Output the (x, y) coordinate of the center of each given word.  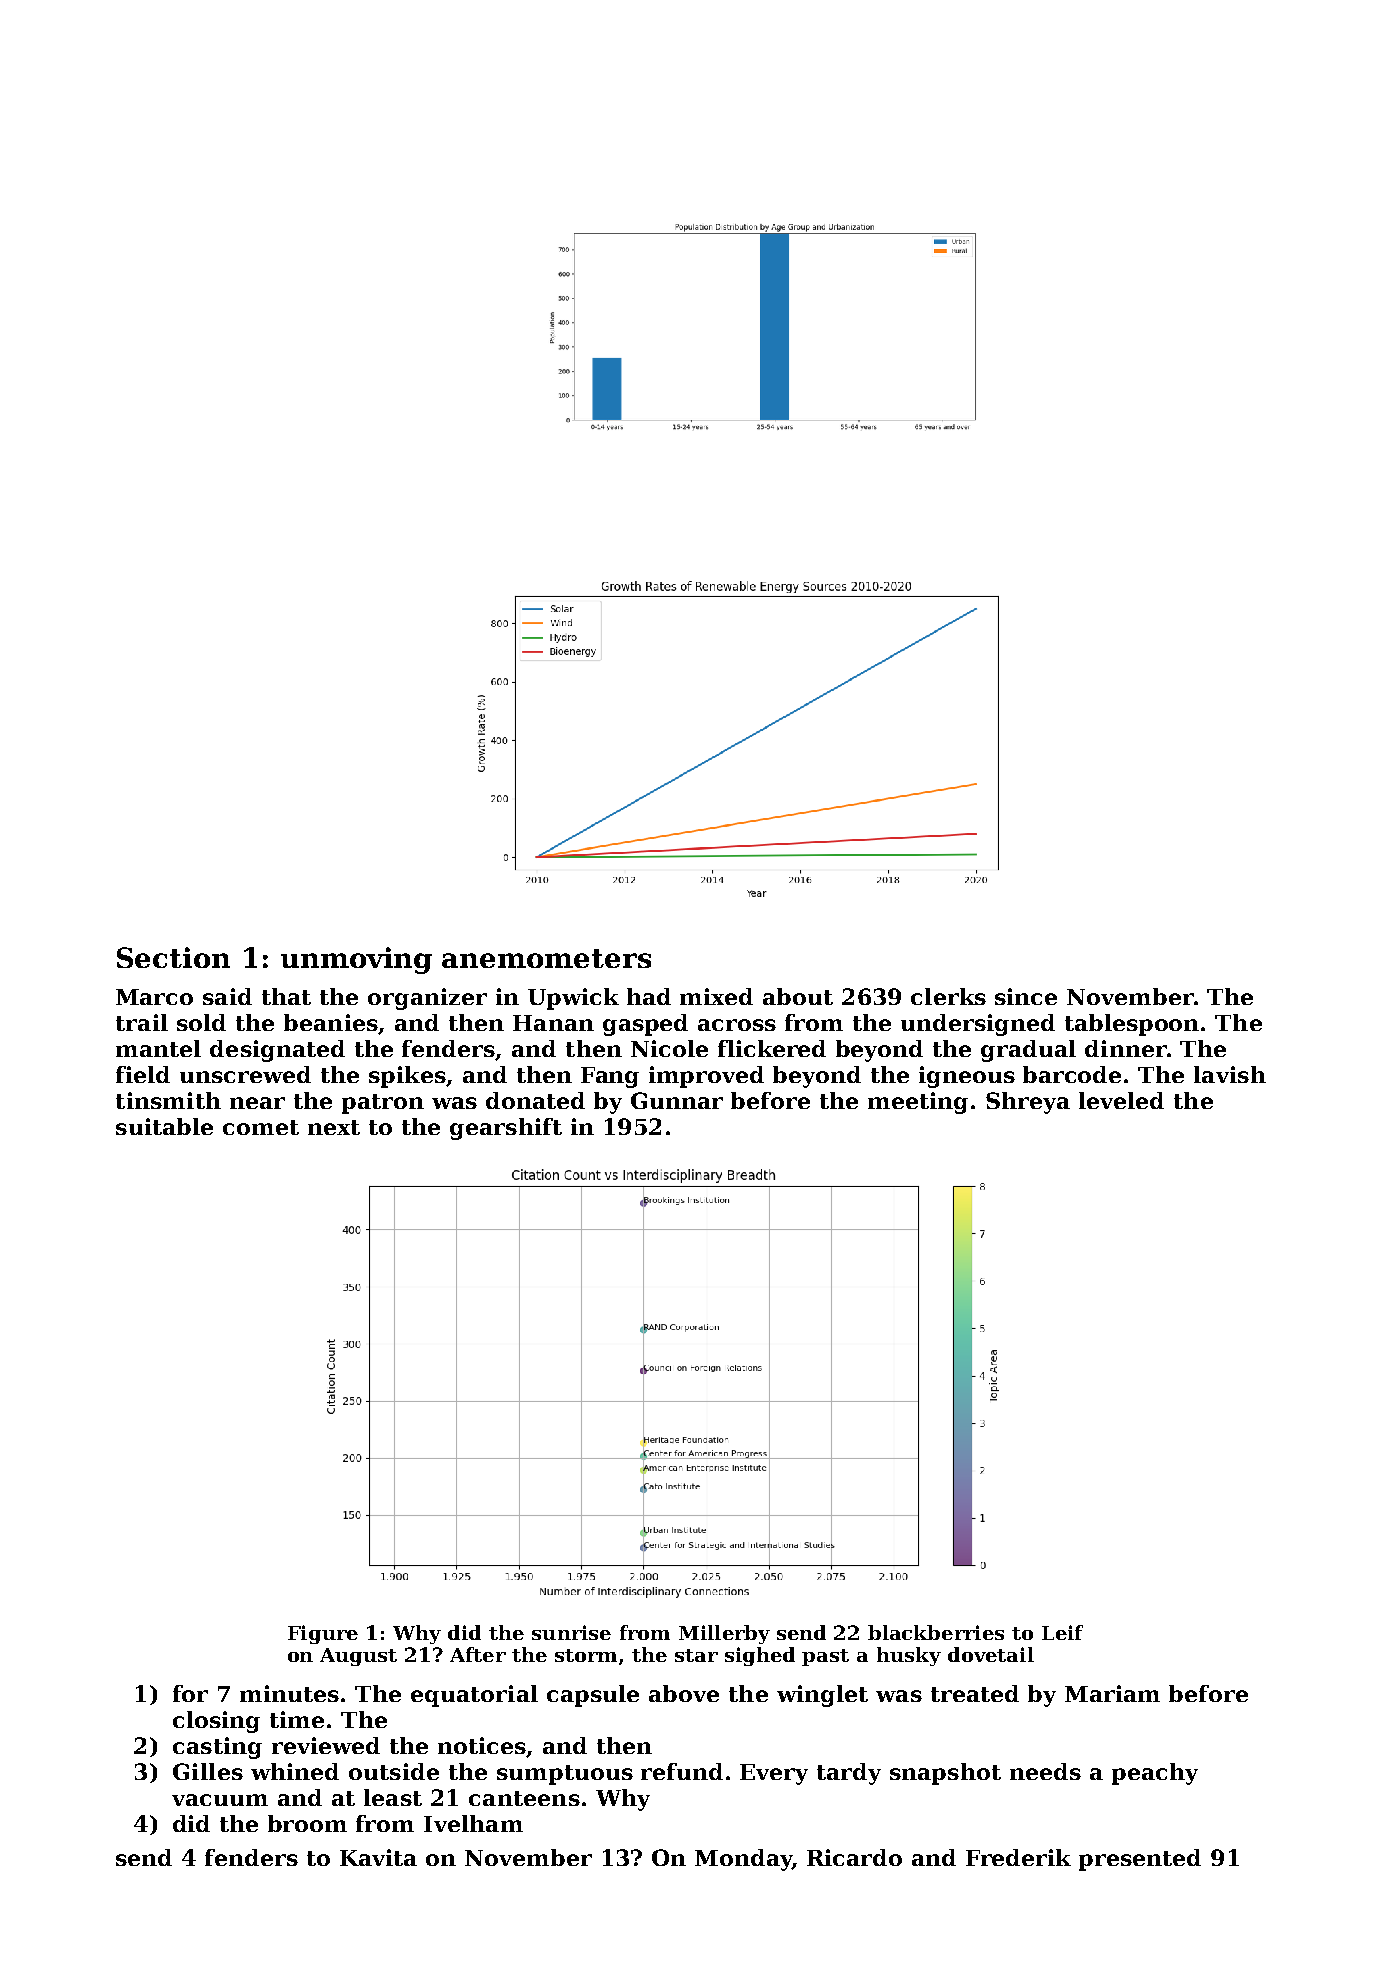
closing (216, 1722)
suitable (164, 1126)
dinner (1126, 1048)
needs (1045, 1771)
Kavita (378, 1857)
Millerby (724, 1634)
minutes (289, 1693)
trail (142, 1022)
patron (383, 1104)
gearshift (506, 1129)
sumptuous (565, 1775)
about (798, 996)
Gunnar (677, 1100)
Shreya (1028, 1103)
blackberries (936, 1632)
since (1026, 996)
